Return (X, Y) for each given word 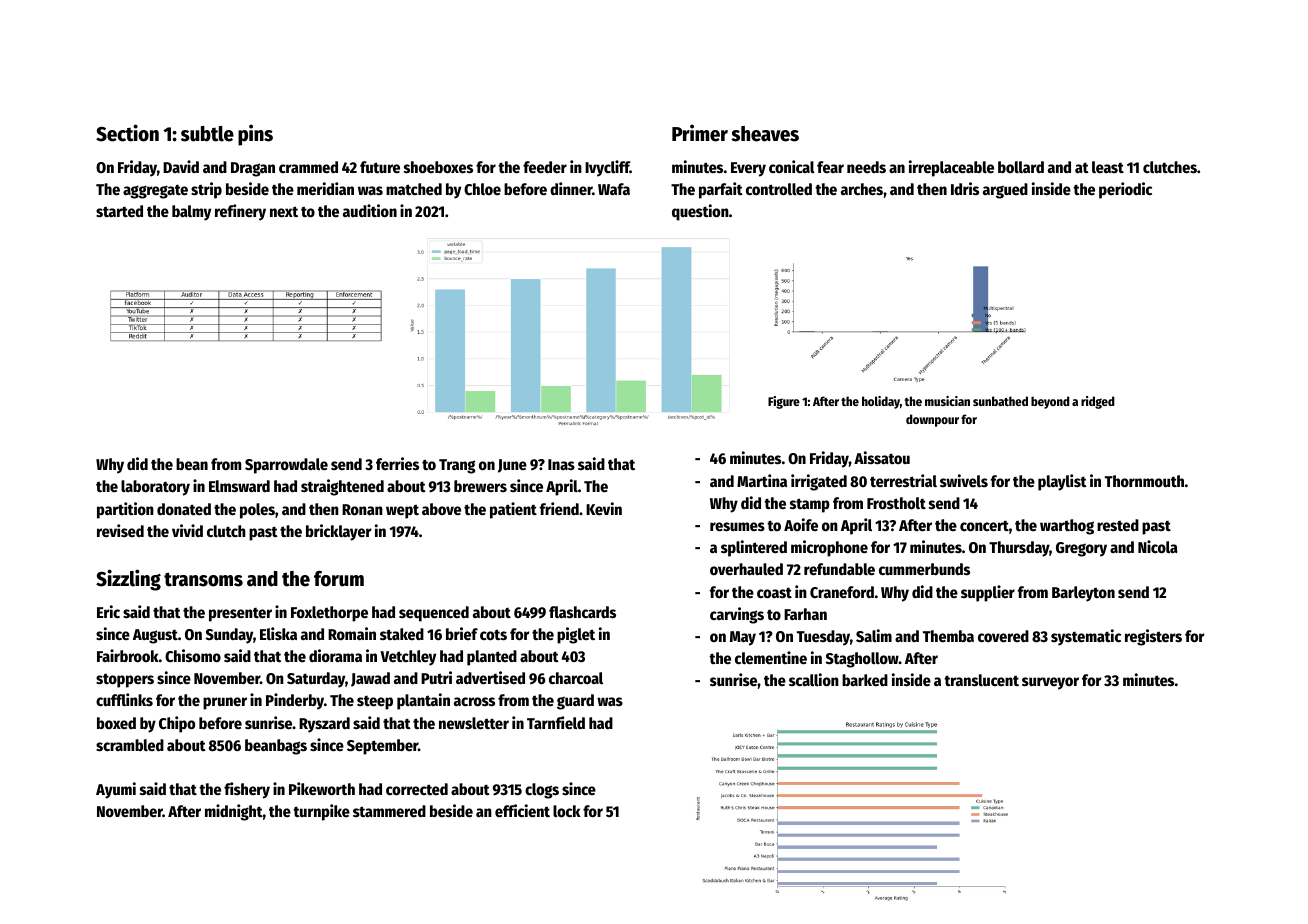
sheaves (765, 134)
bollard (1021, 167)
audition (370, 210)
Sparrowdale (286, 466)
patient (513, 510)
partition (125, 510)
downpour (932, 420)
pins (255, 135)
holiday (881, 402)
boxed (116, 723)
